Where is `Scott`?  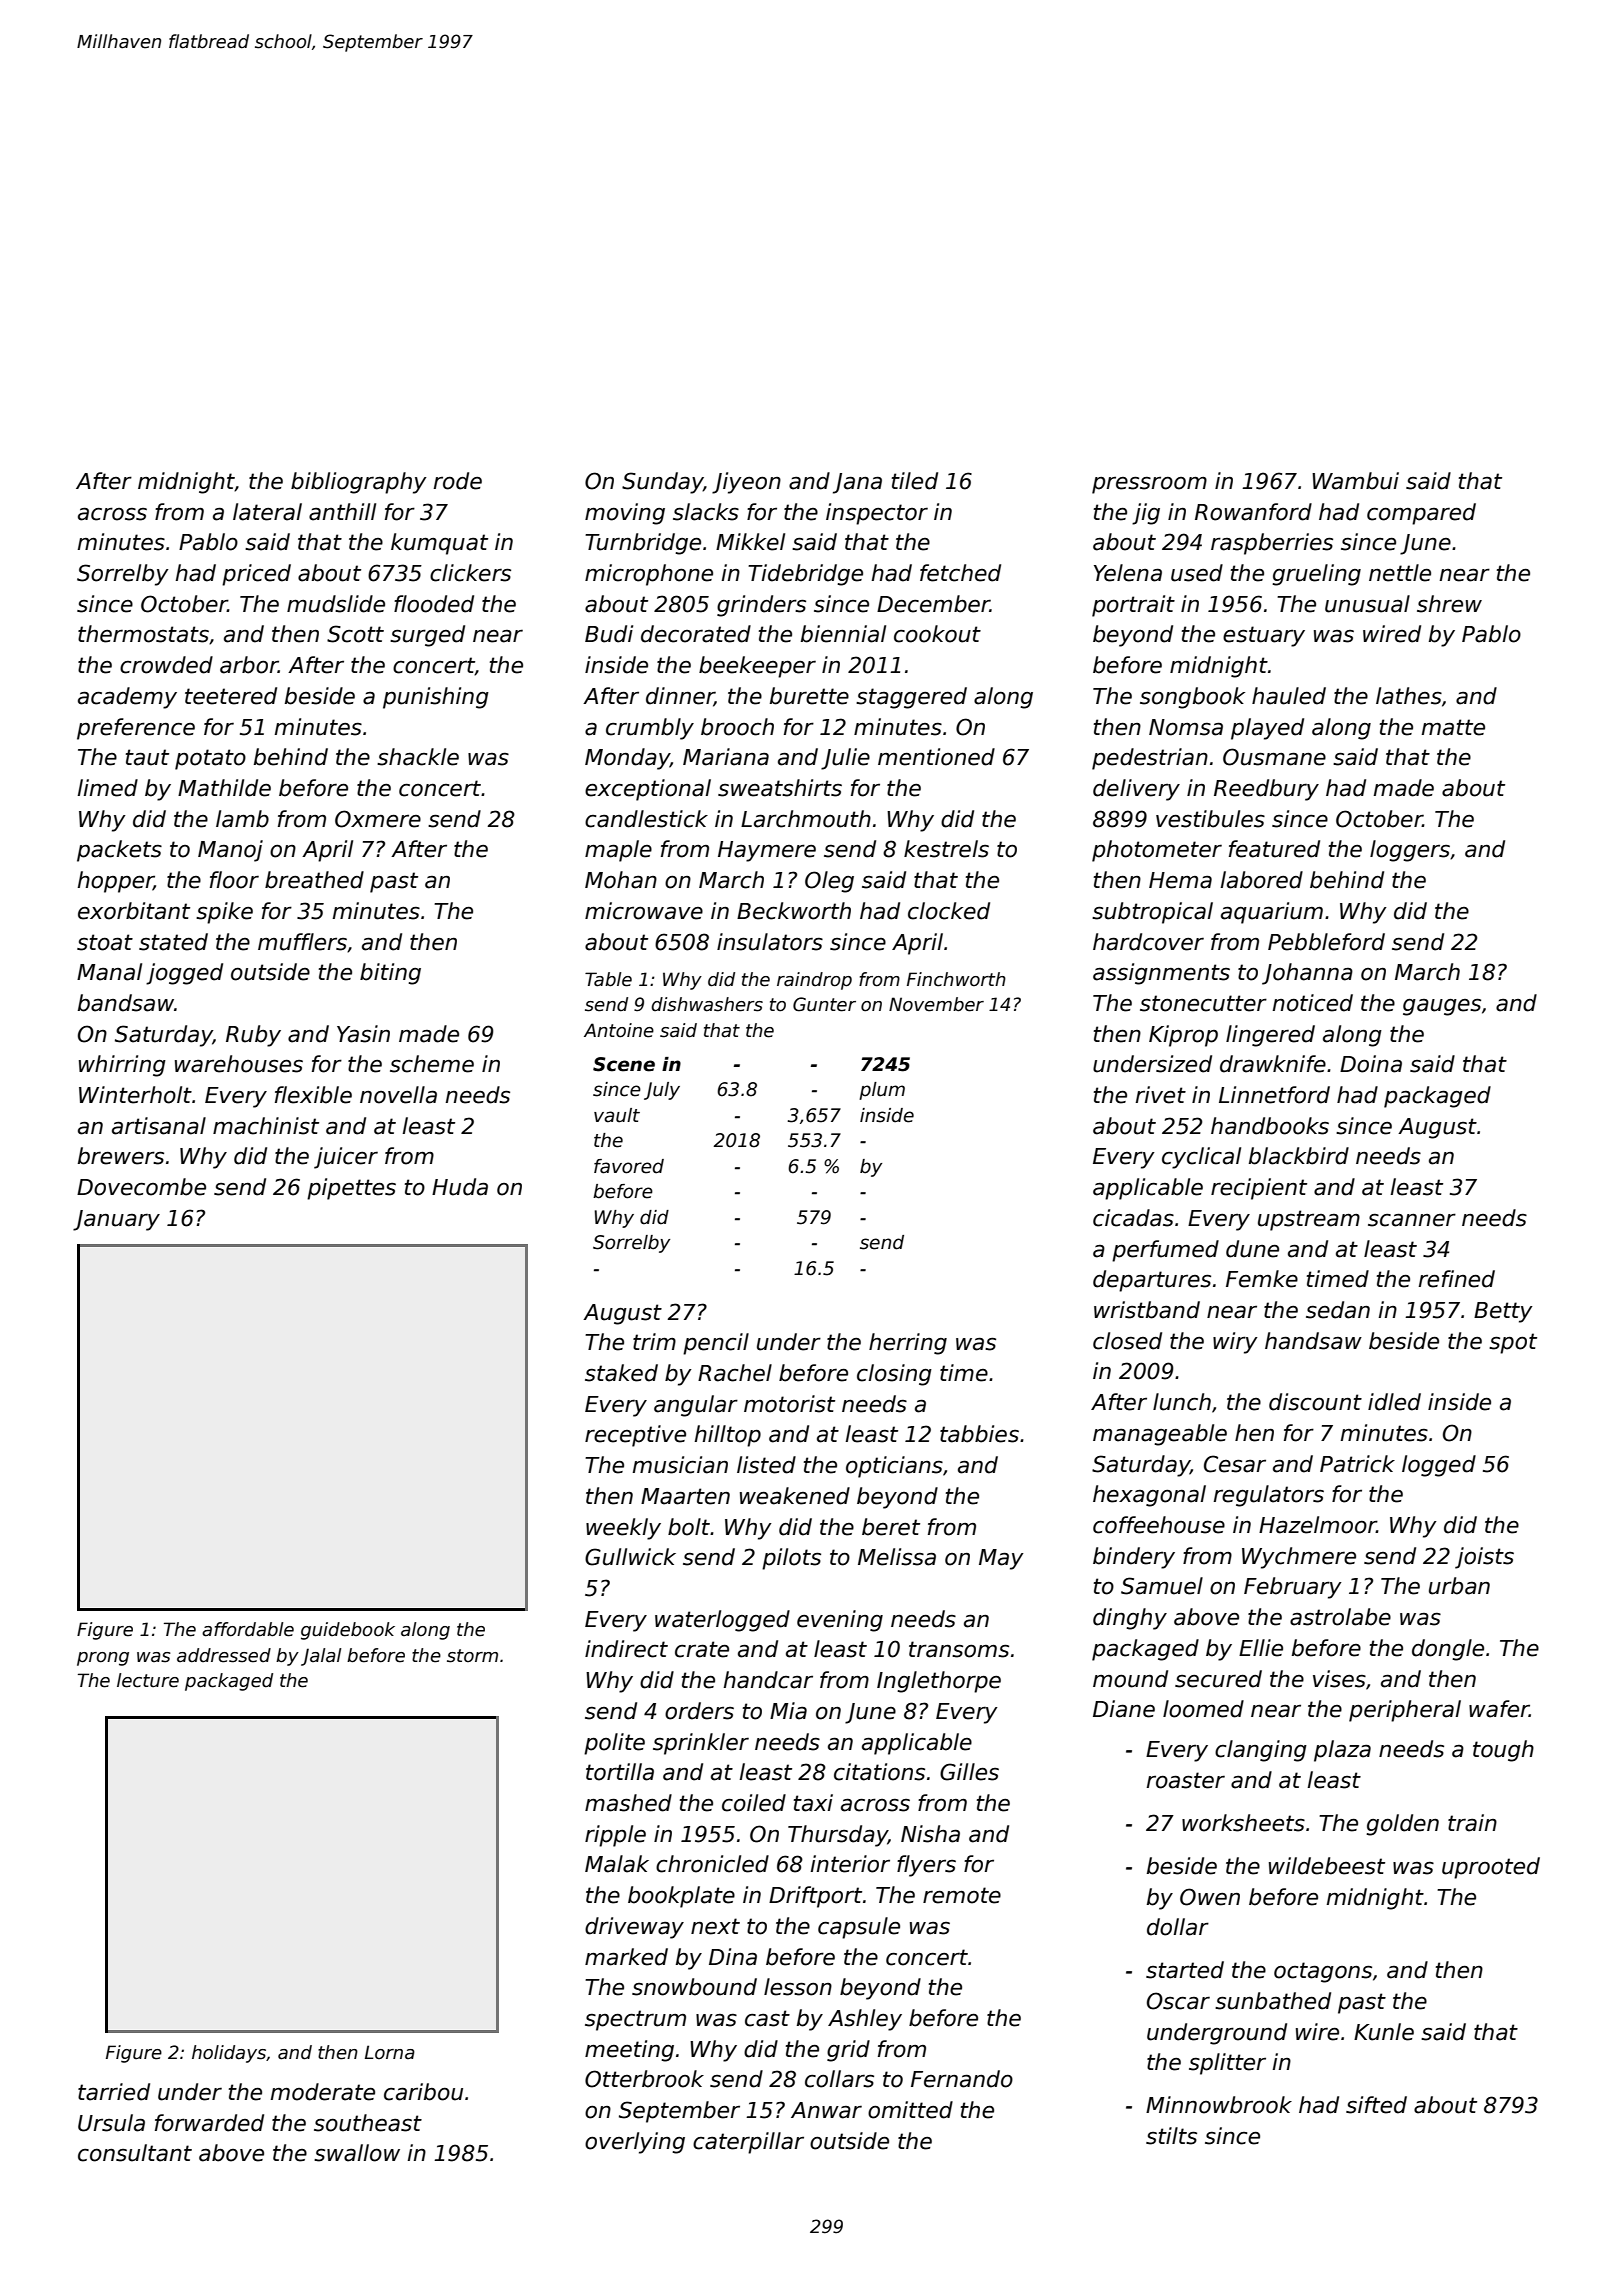 Scott is located at coordinates (355, 634).
